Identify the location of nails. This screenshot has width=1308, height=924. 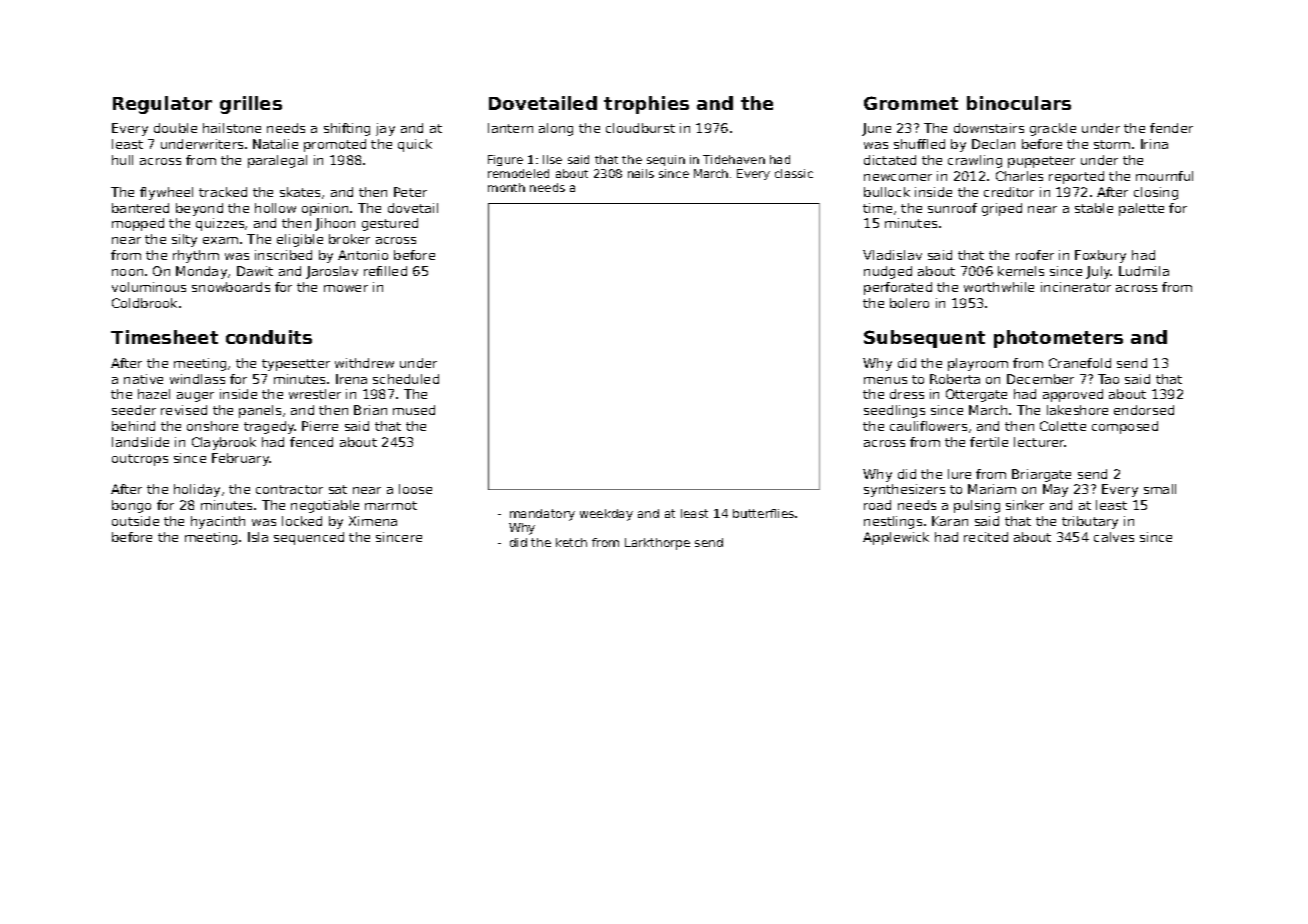
(641, 173).
